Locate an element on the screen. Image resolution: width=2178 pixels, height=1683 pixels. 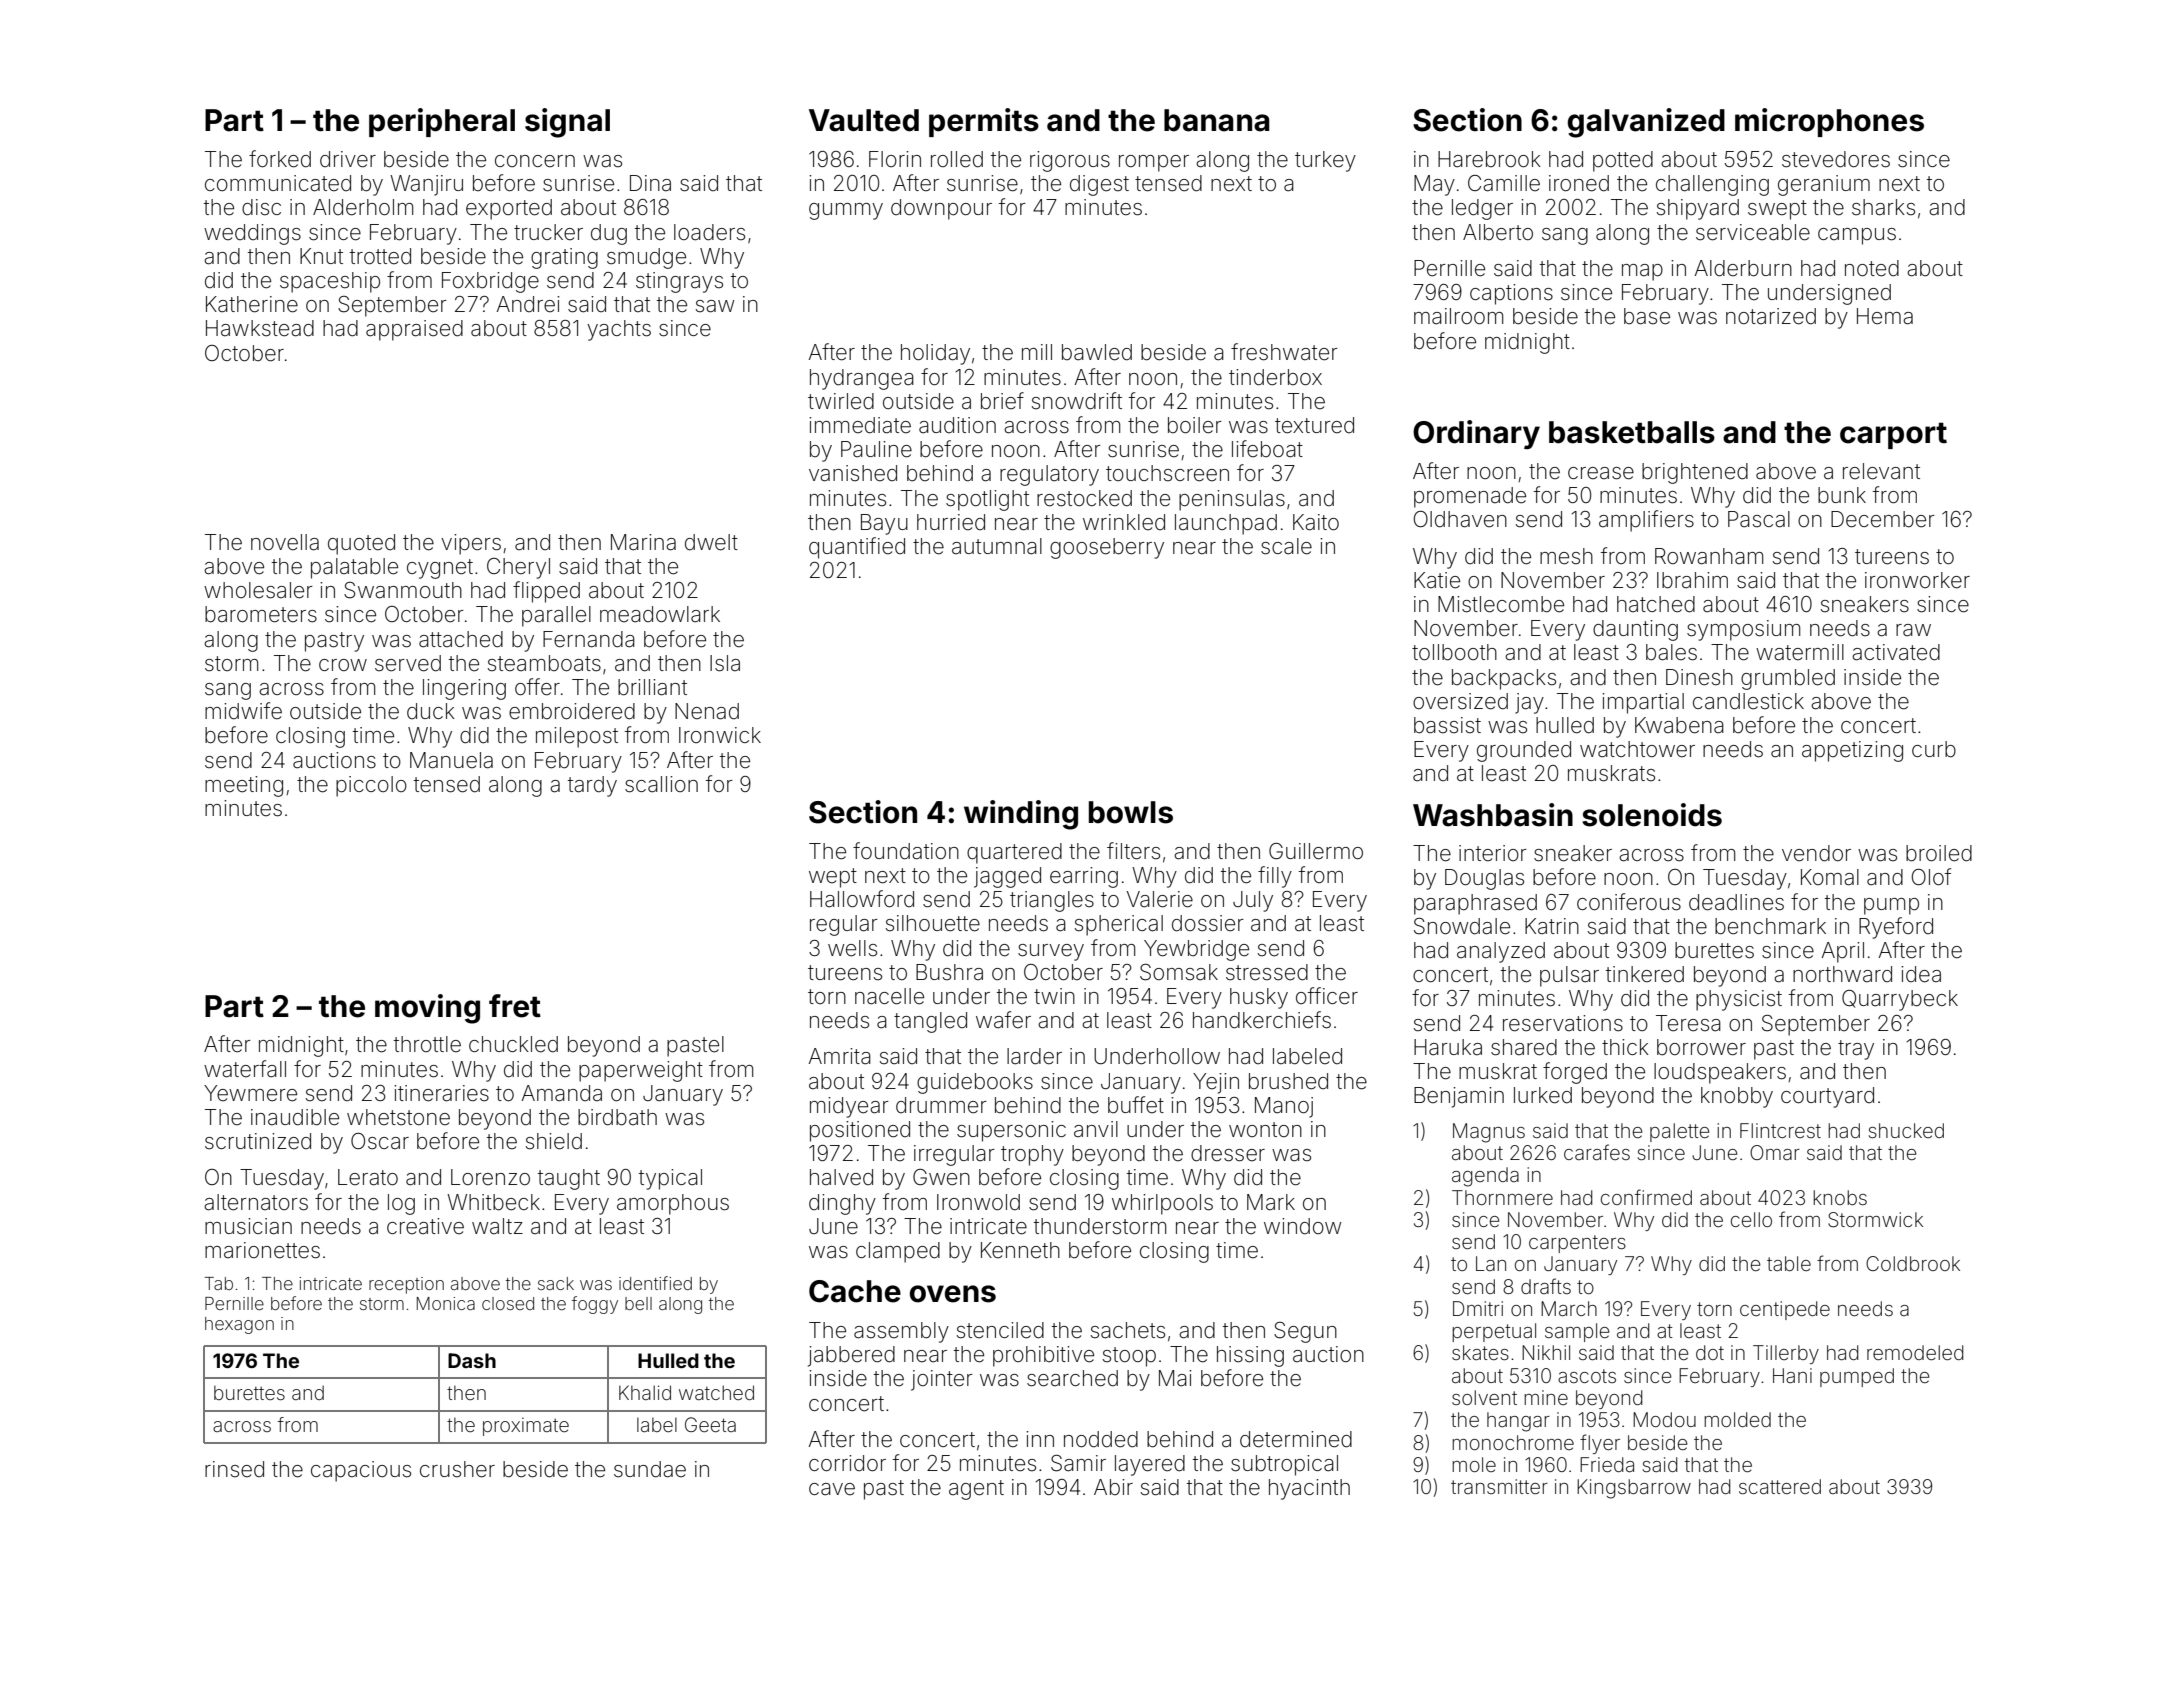
Kingsbarrow is located at coordinates (1634, 1489).
